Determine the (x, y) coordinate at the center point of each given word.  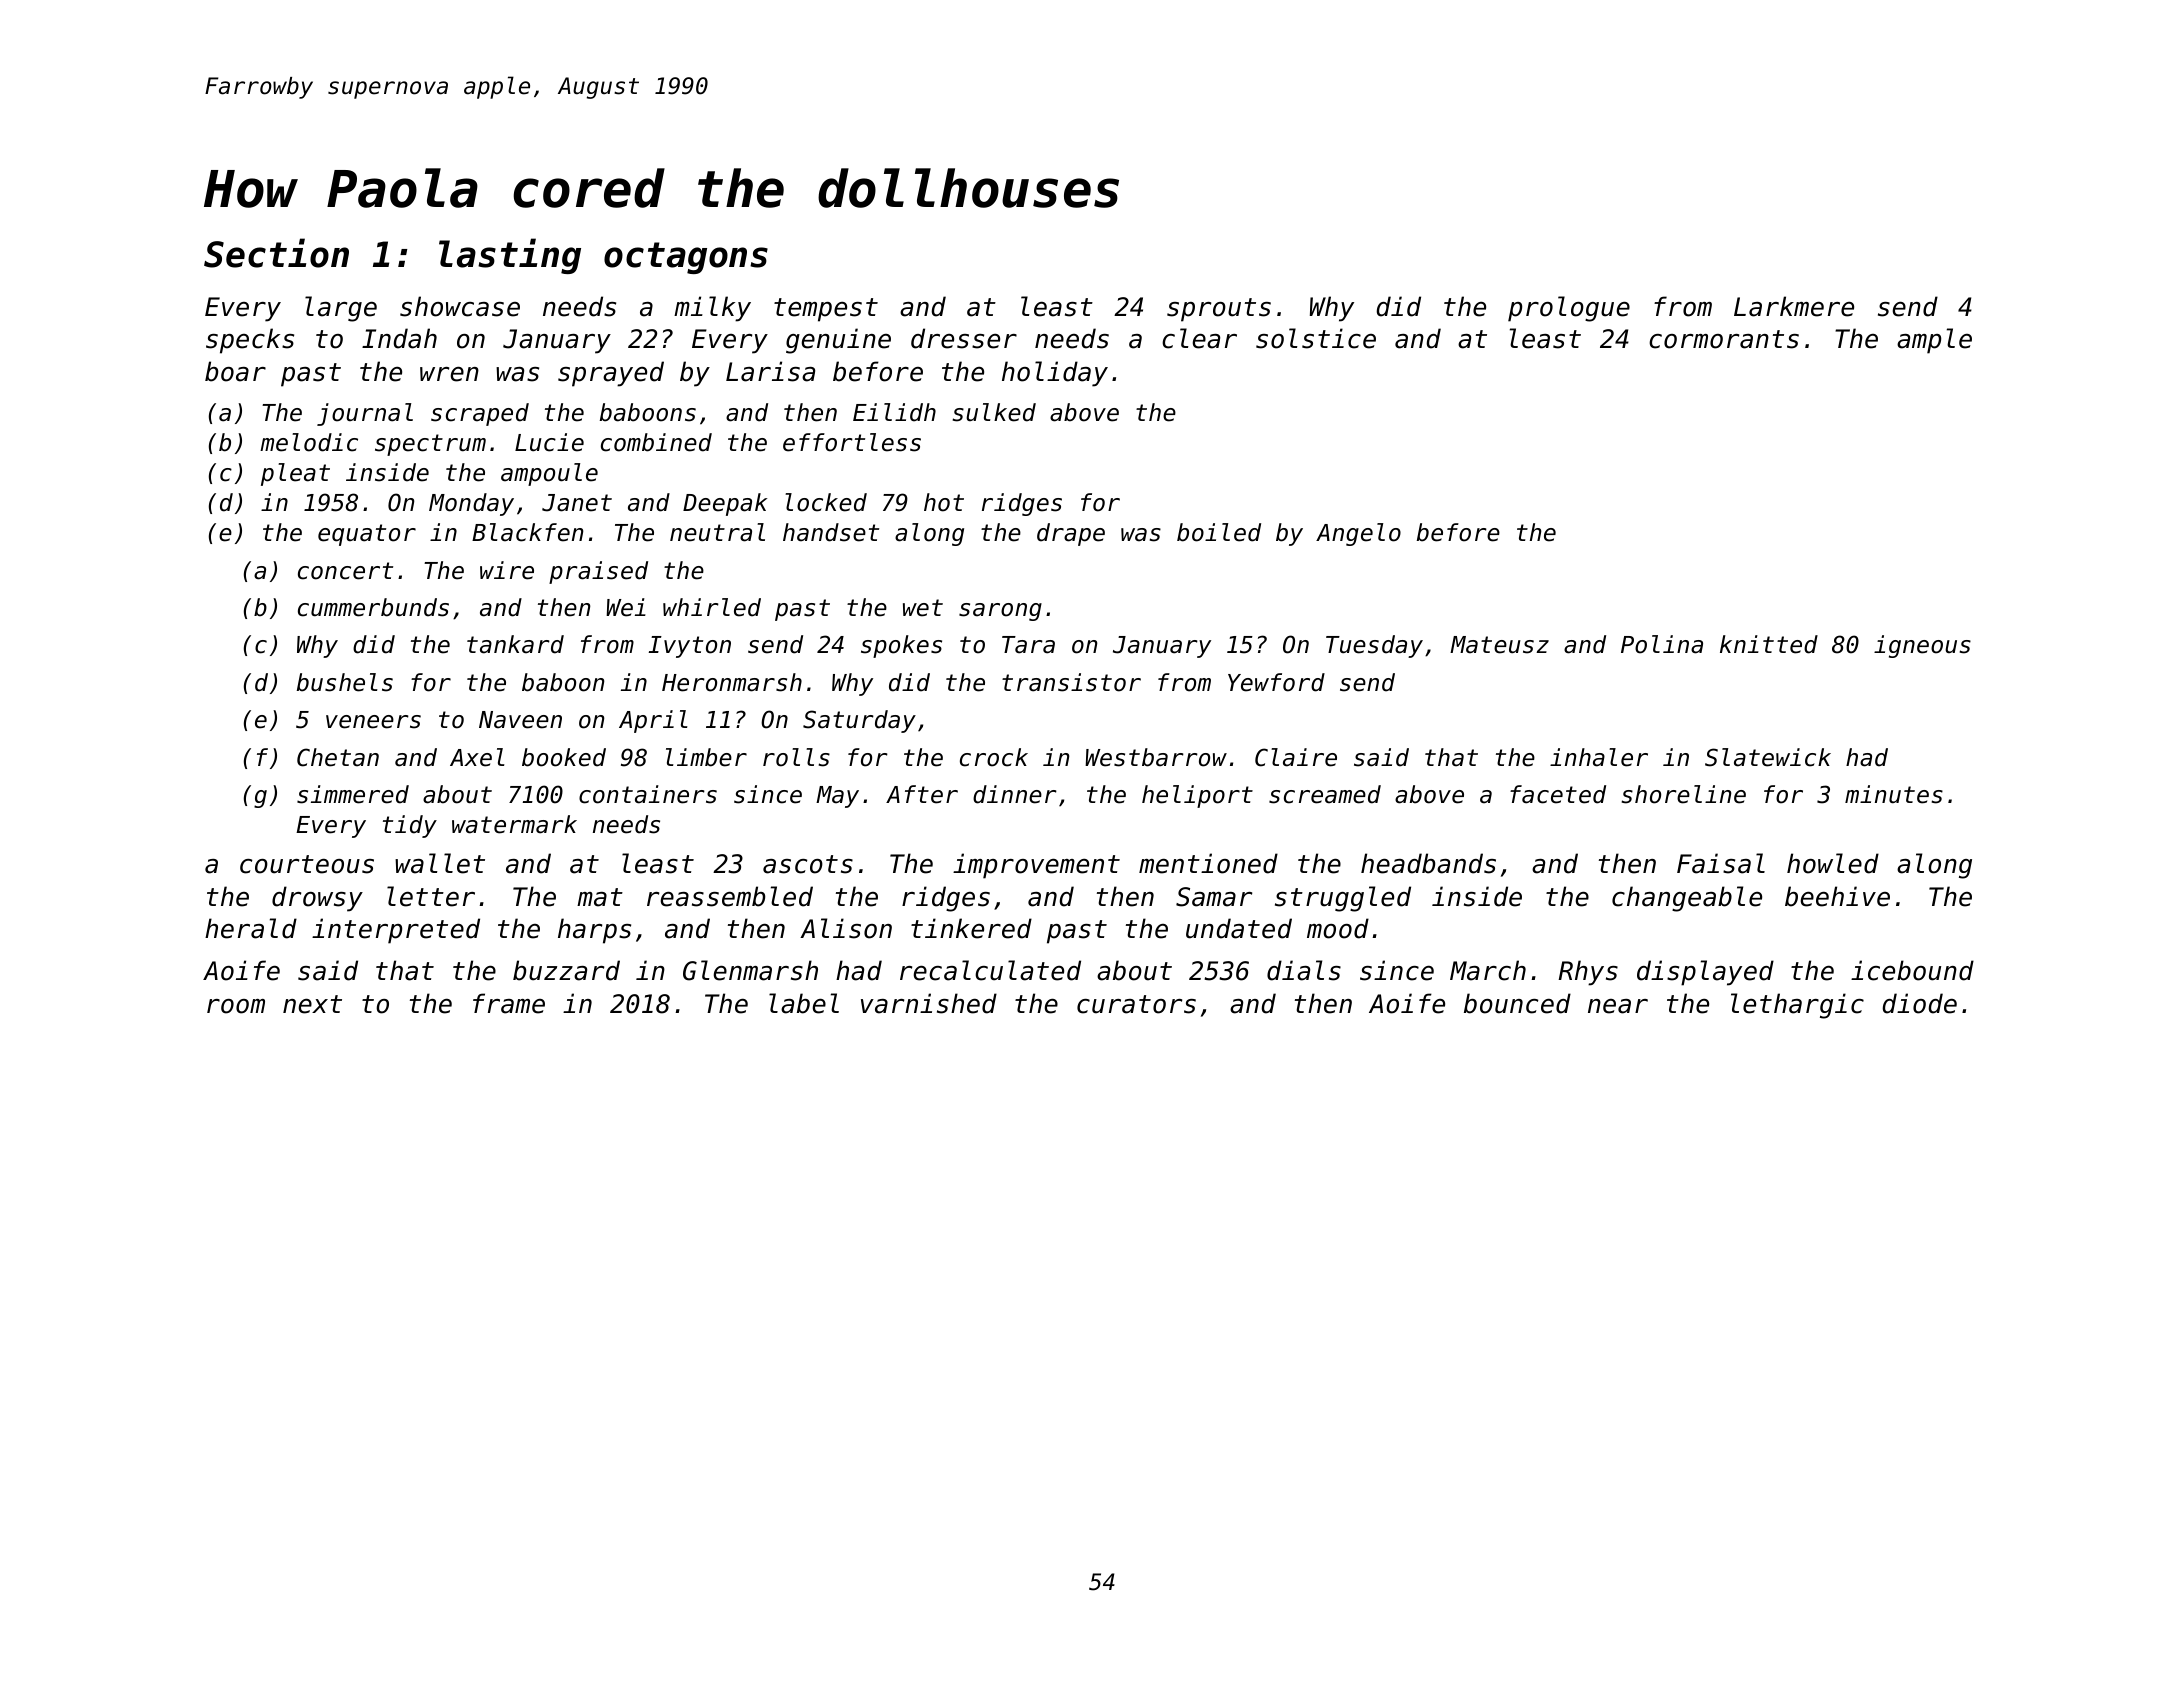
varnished (929, 1003)
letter (431, 896)
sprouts (1219, 310)
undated (1239, 928)
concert (345, 571)
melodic (309, 442)
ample (1934, 341)
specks (250, 341)
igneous (1922, 646)
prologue (1569, 309)
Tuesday (1374, 646)
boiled (1219, 532)
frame (509, 1003)
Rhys (1588, 973)
